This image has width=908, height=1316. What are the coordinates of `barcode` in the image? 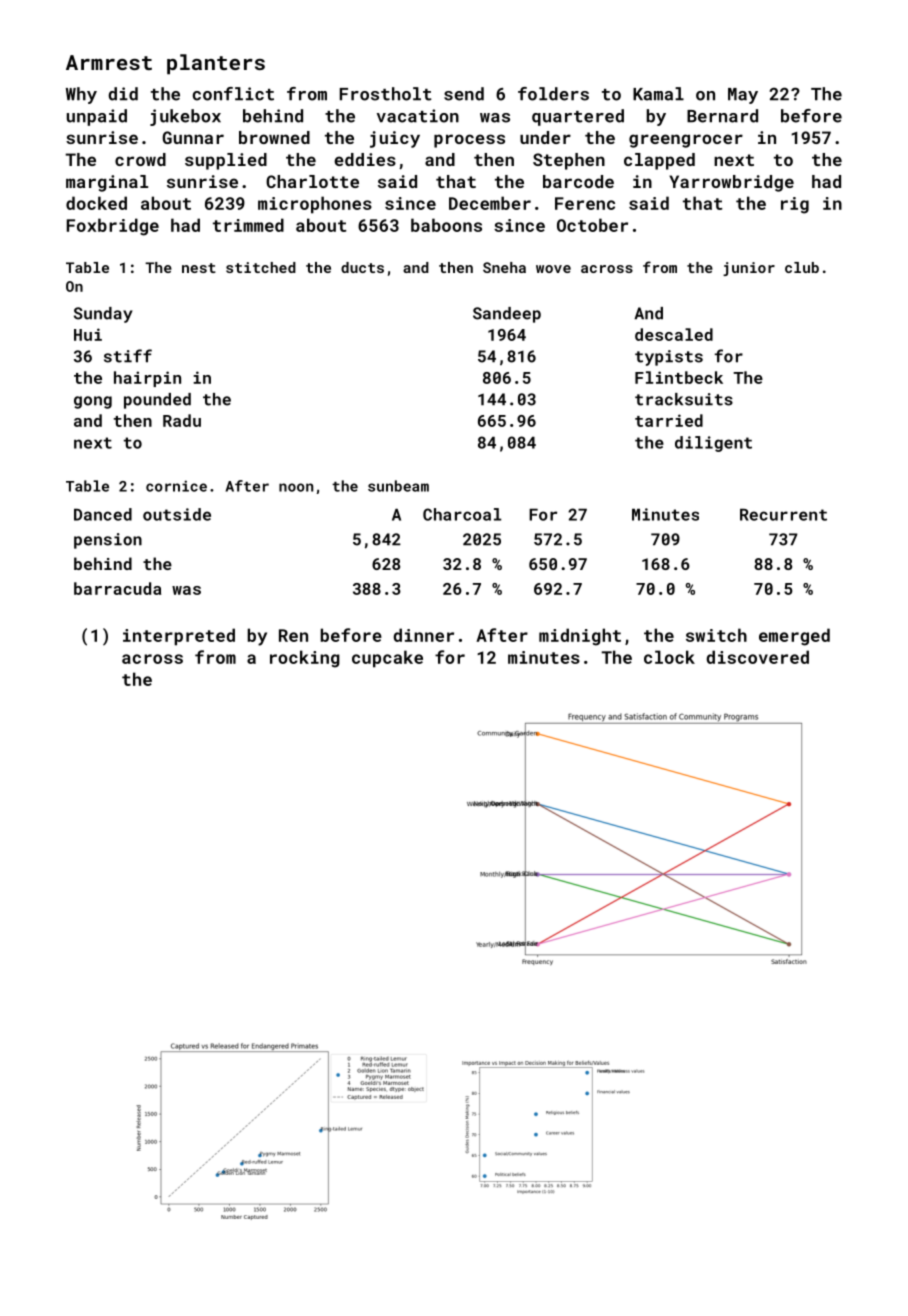 It's located at (578, 181).
